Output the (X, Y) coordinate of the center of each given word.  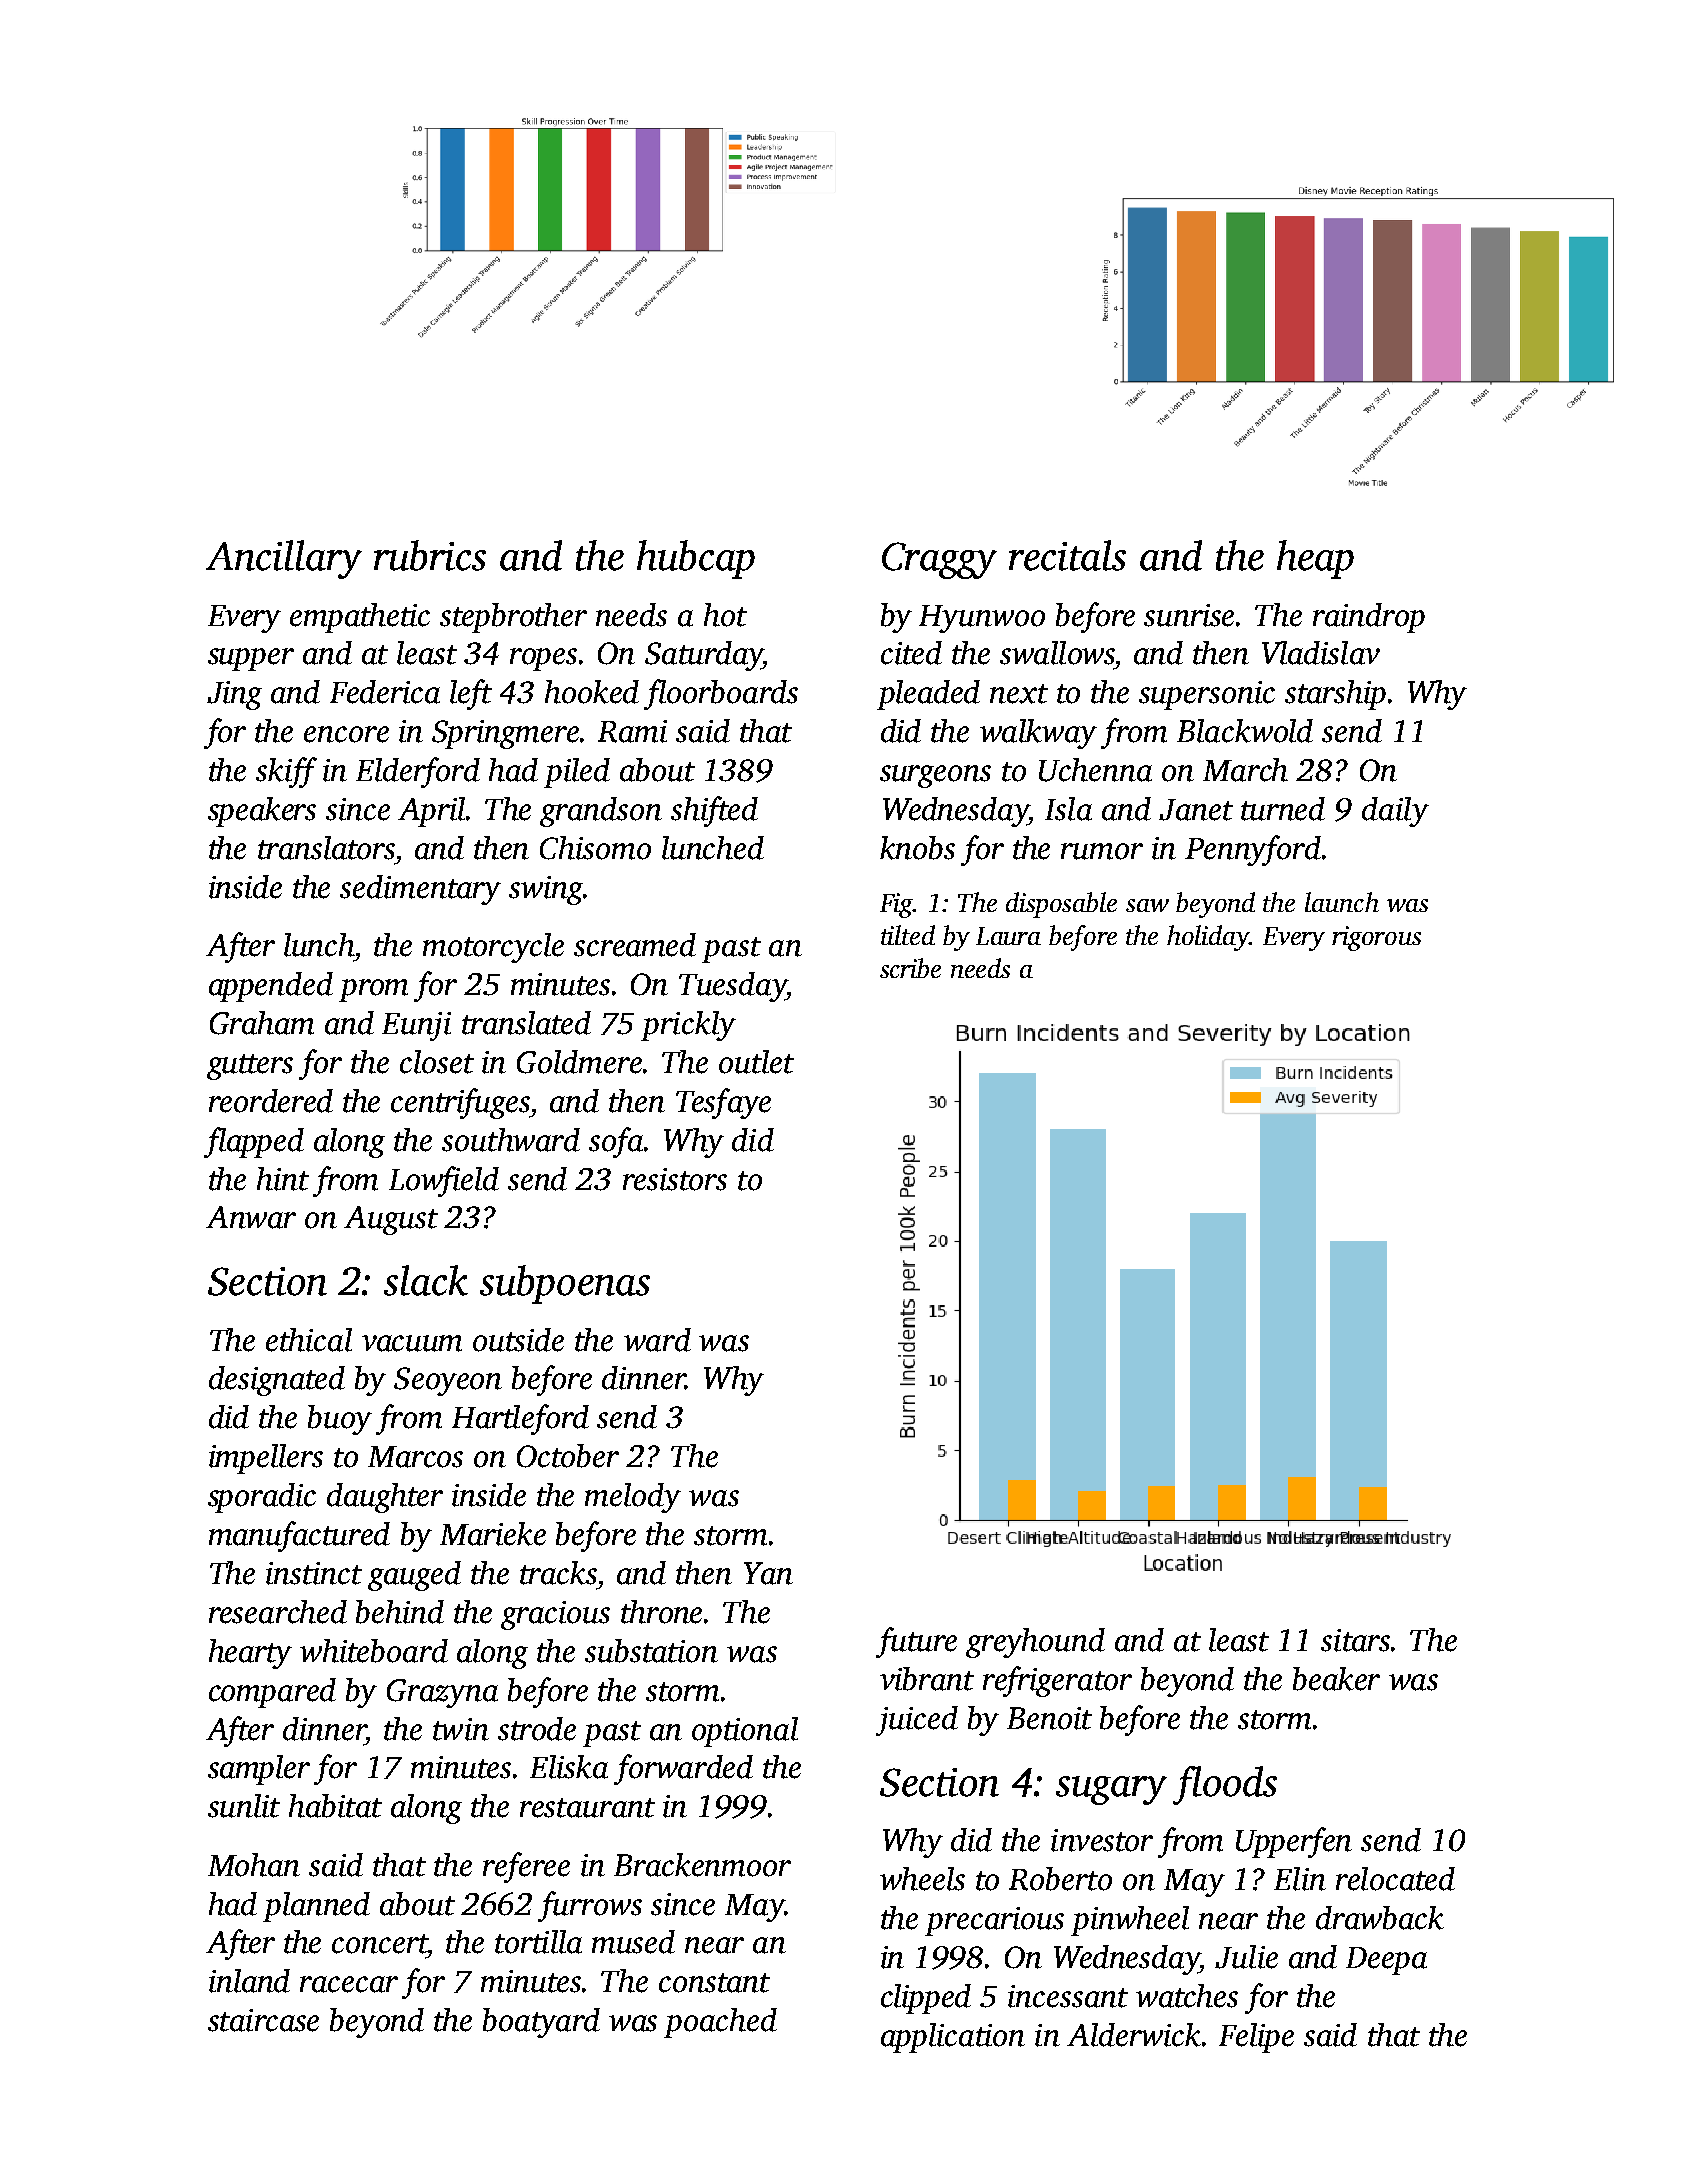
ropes (543, 659)
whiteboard (374, 1651)
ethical (309, 1340)
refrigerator (1057, 1681)
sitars (1355, 1640)
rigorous (1376, 938)
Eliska (569, 1767)
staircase (263, 2020)
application (953, 2038)
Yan (768, 1573)
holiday (1208, 938)
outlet (756, 1062)
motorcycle (493, 948)
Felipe (1256, 2038)
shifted (714, 811)
